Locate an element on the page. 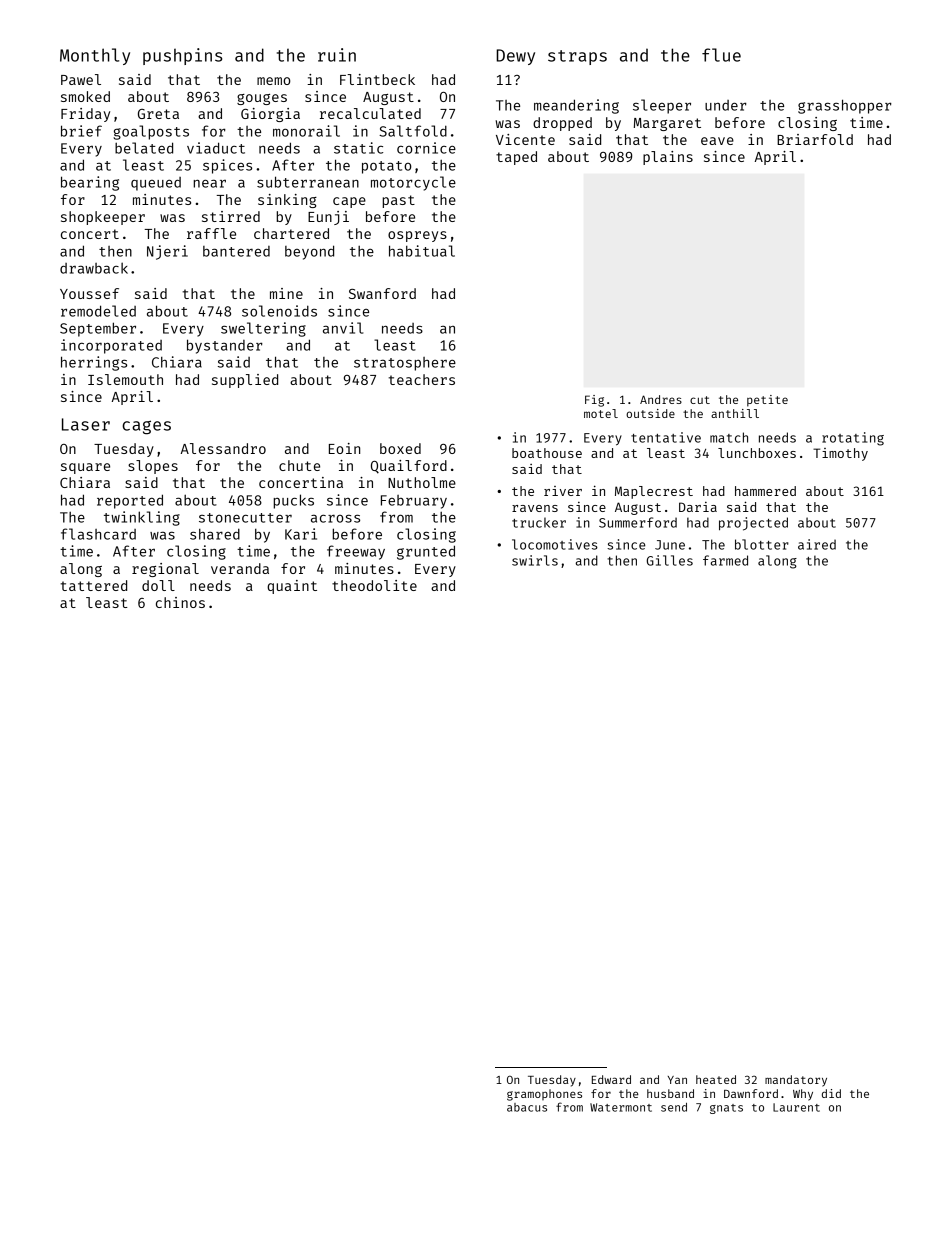  Laser is located at coordinates (86, 424).
